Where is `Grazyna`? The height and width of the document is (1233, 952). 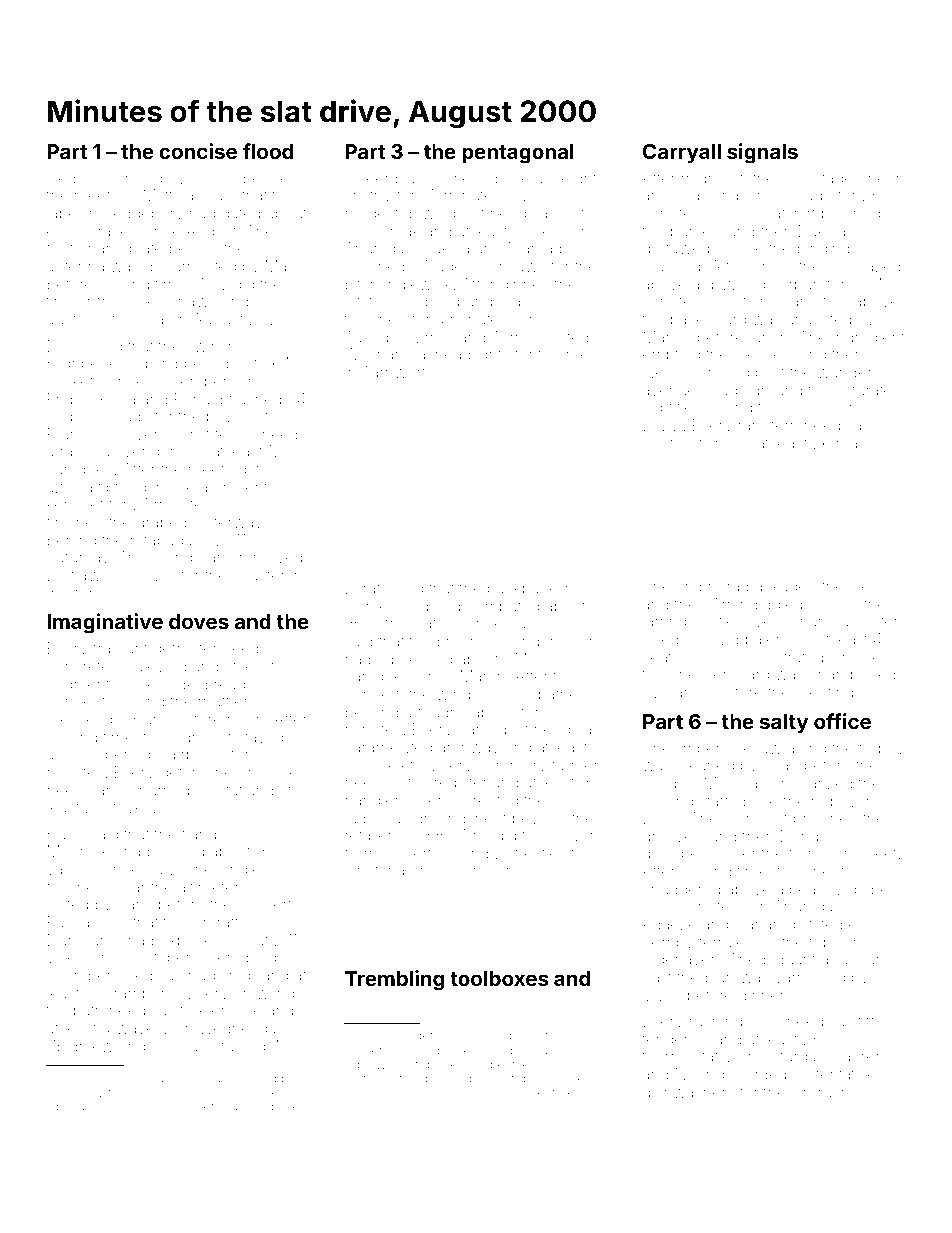
Grazyna is located at coordinates (374, 872).
